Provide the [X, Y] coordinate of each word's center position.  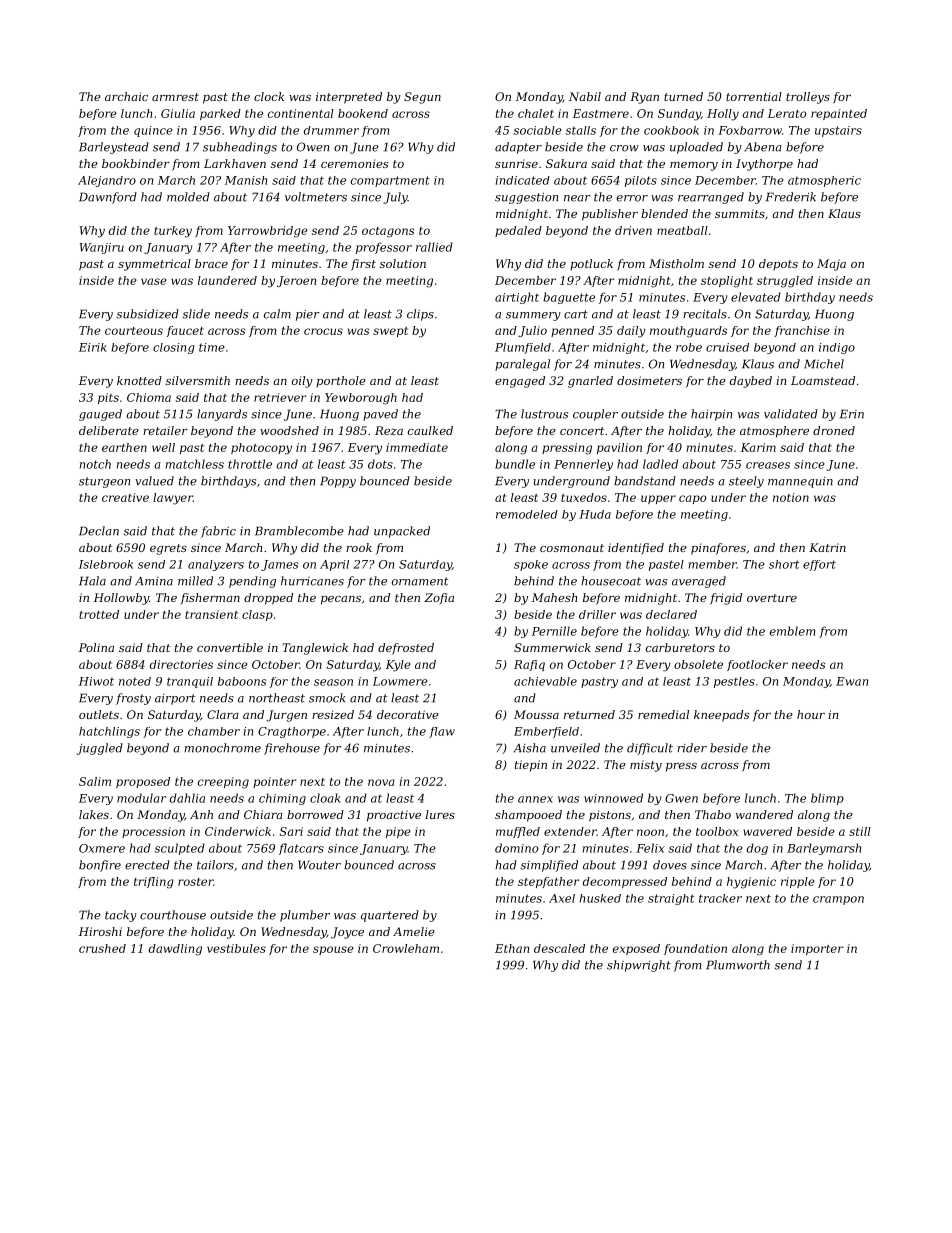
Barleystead [114, 148]
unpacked [402, 532]
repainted [839, 114]
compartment [390, 181]
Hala [92, 581]
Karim [758, 447]
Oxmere [102, 848]
